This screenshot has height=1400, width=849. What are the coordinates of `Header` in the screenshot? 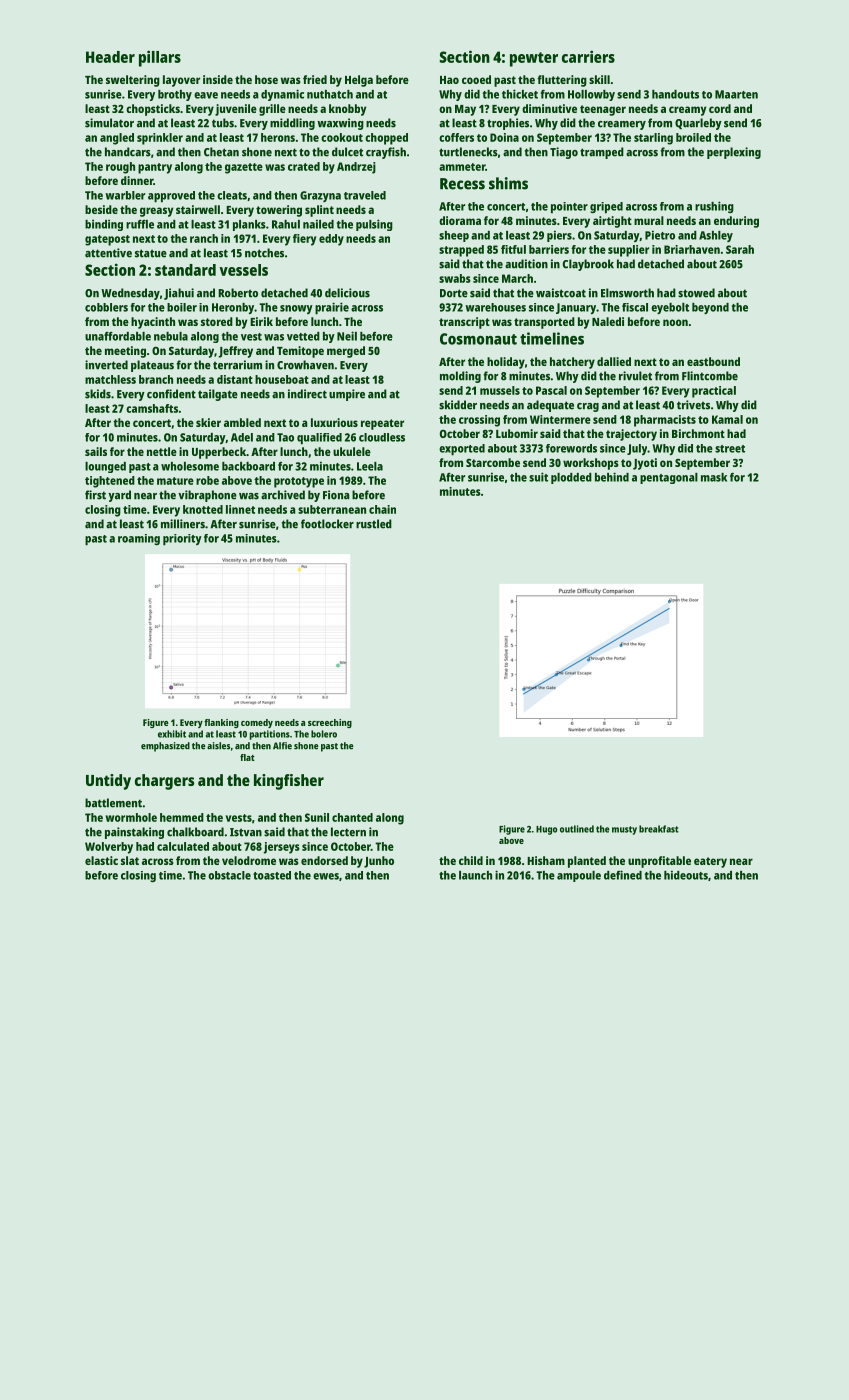 It's located at (110, 57).
